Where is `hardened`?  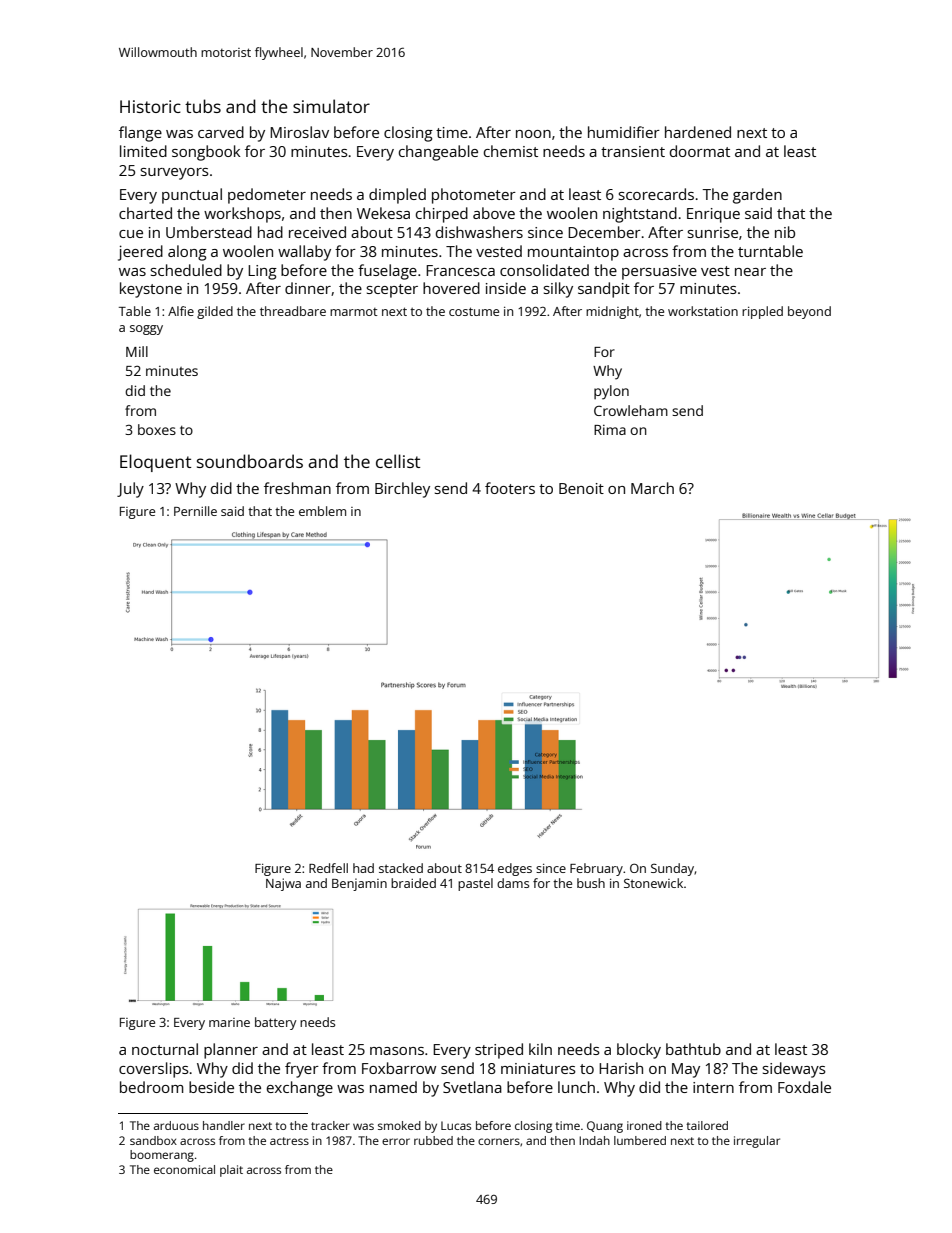
hardened is located at coordinates (698, 132).
